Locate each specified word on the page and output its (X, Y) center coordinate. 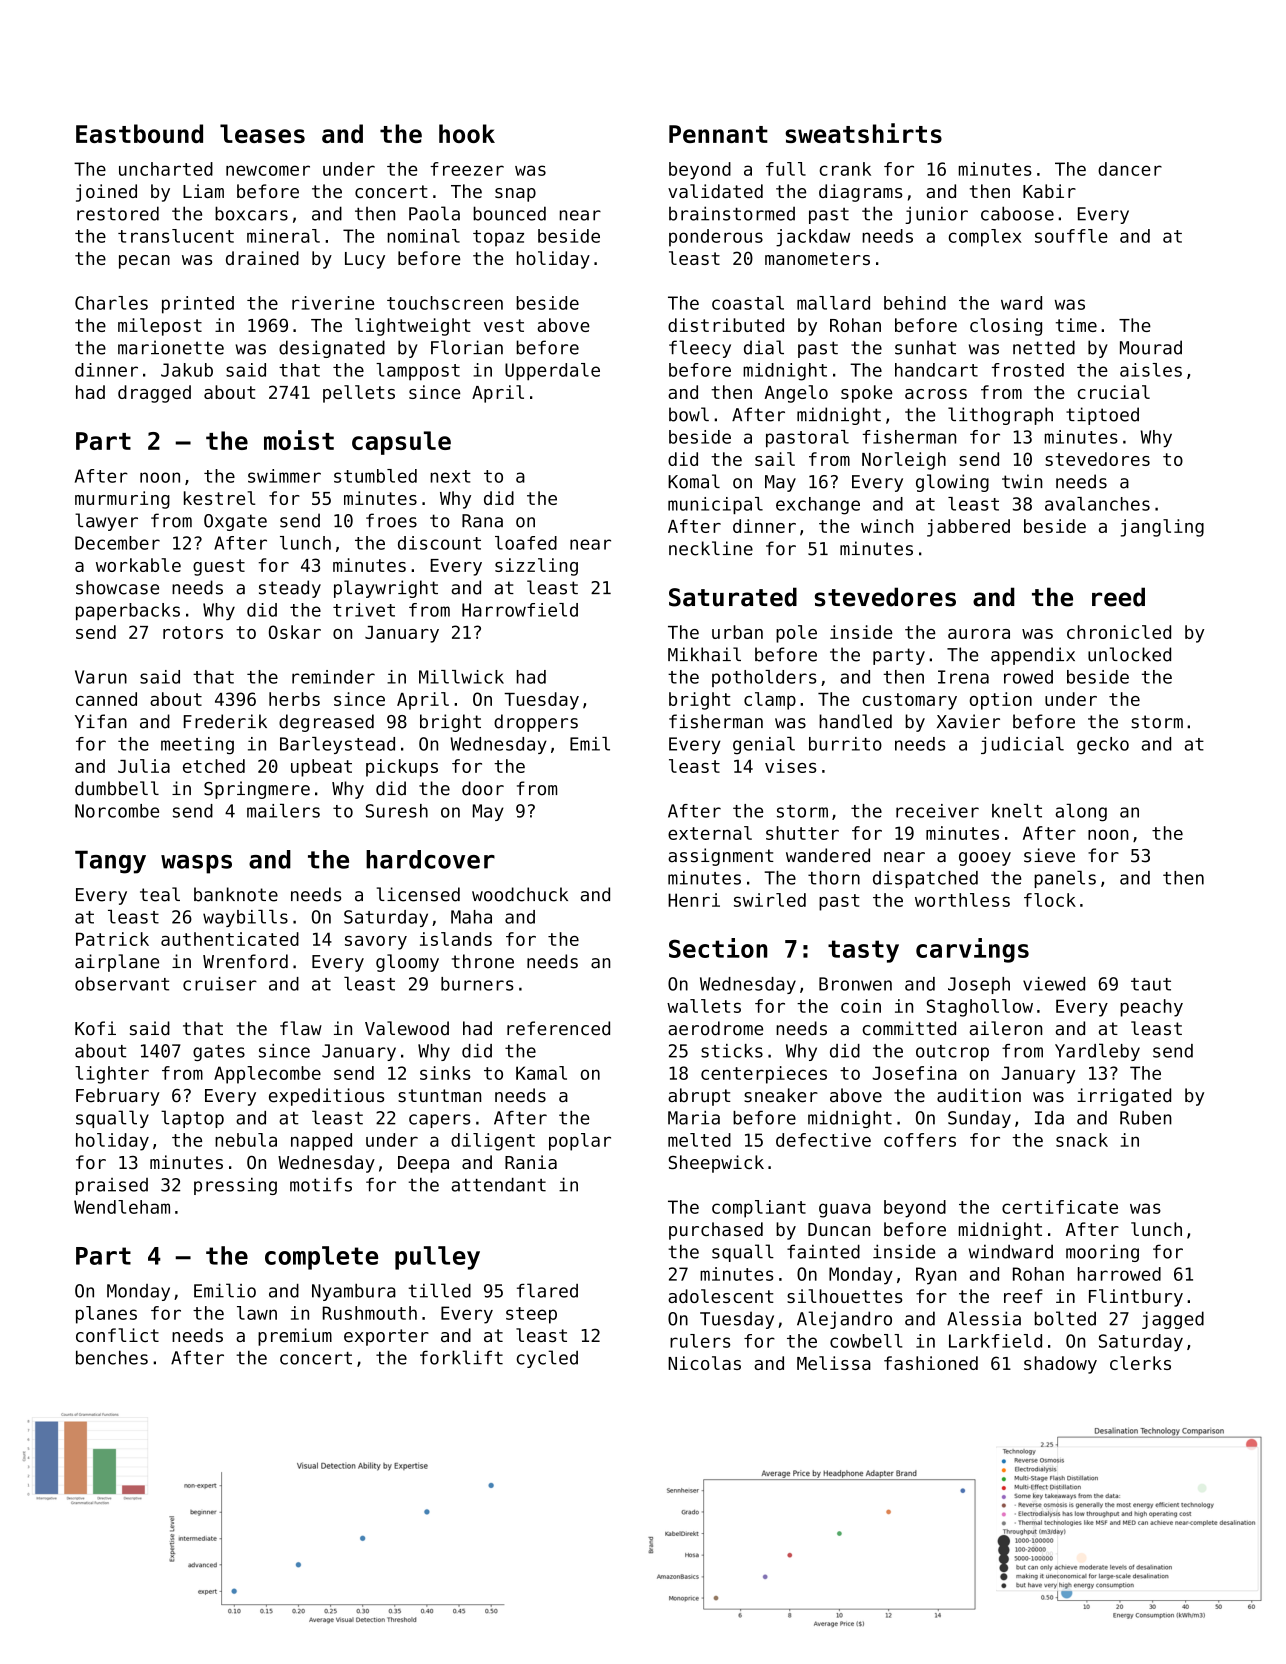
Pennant (718, 134)
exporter (386, 1337)
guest (219, 567)
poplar (580, 1142)
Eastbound (139, 133)
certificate (1060, 1207)
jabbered (968, 528)
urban (737, 632)
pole (796, 634)
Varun (101, 677)
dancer (1130, 169)
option (1001, 701)
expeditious (326, 1097)
